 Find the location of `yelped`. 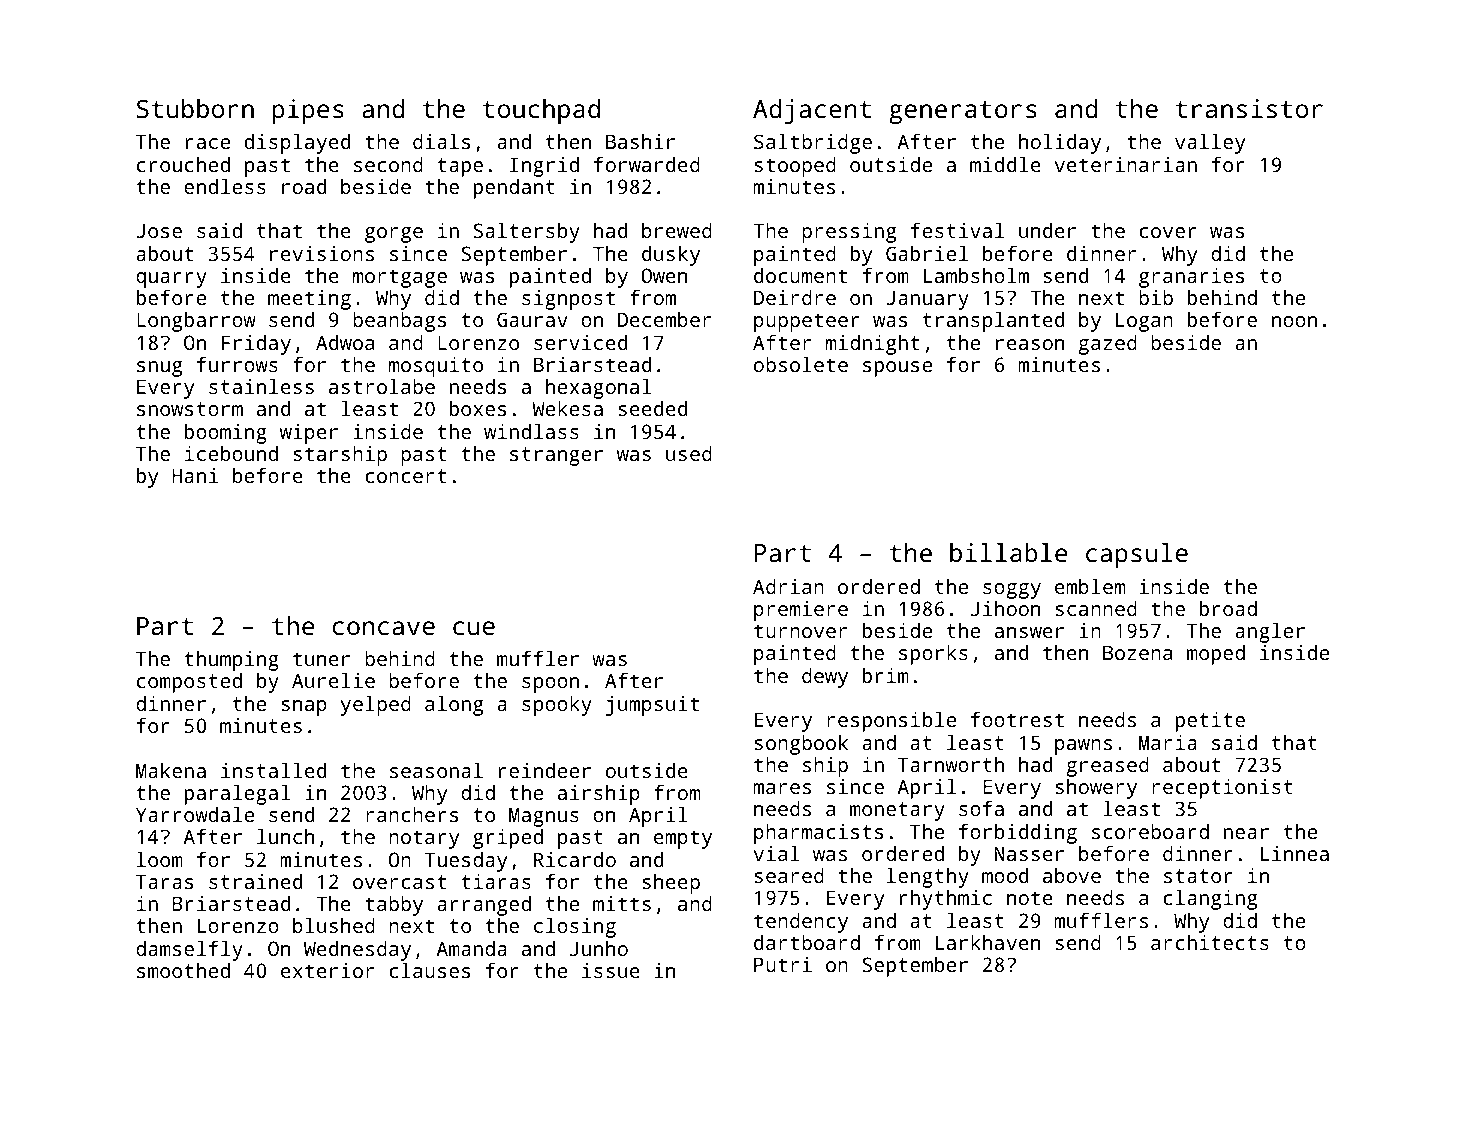

yelped is located at coordinates (376, 705).
